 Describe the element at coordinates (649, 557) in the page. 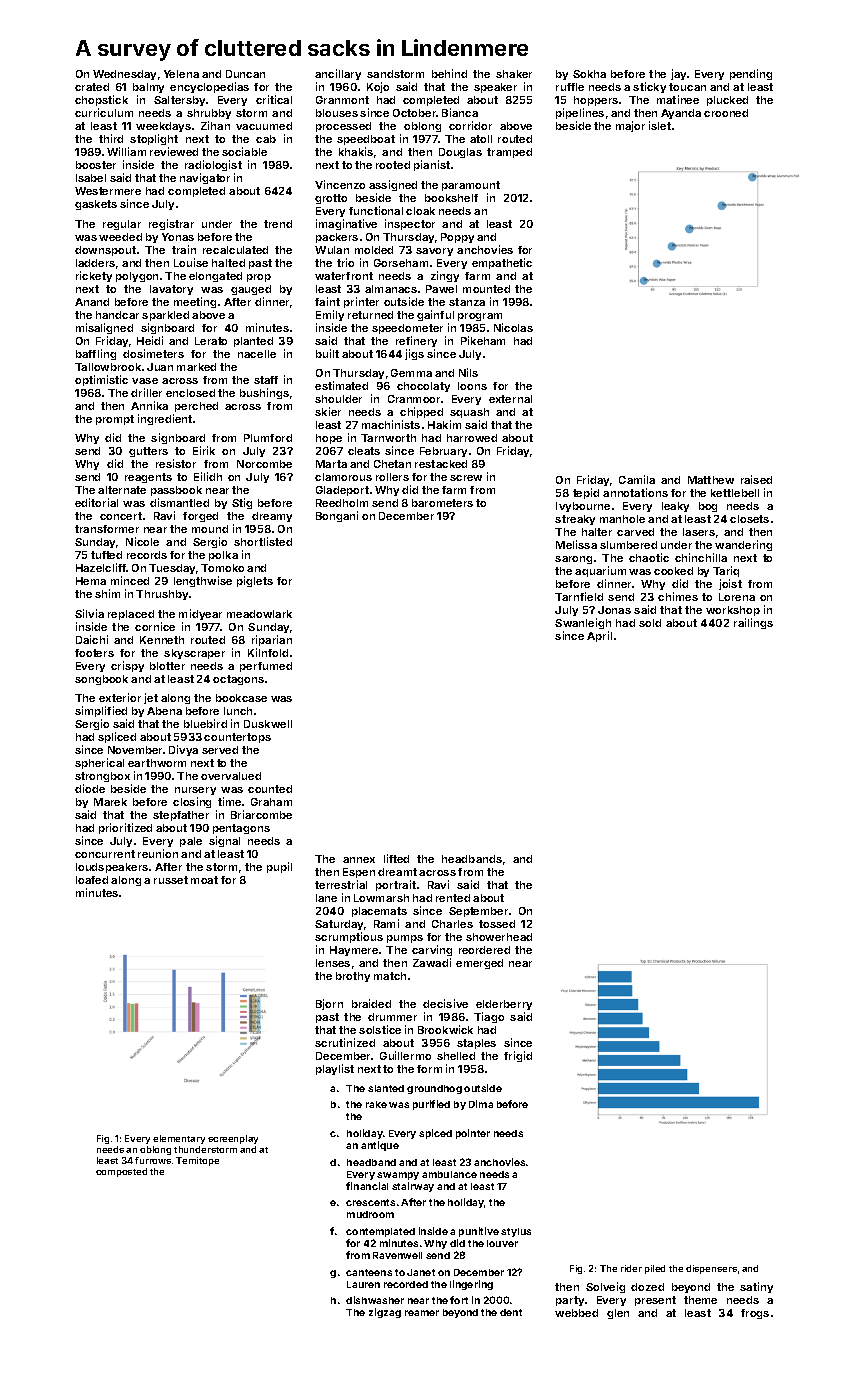

I see `chaotic` at that location.
